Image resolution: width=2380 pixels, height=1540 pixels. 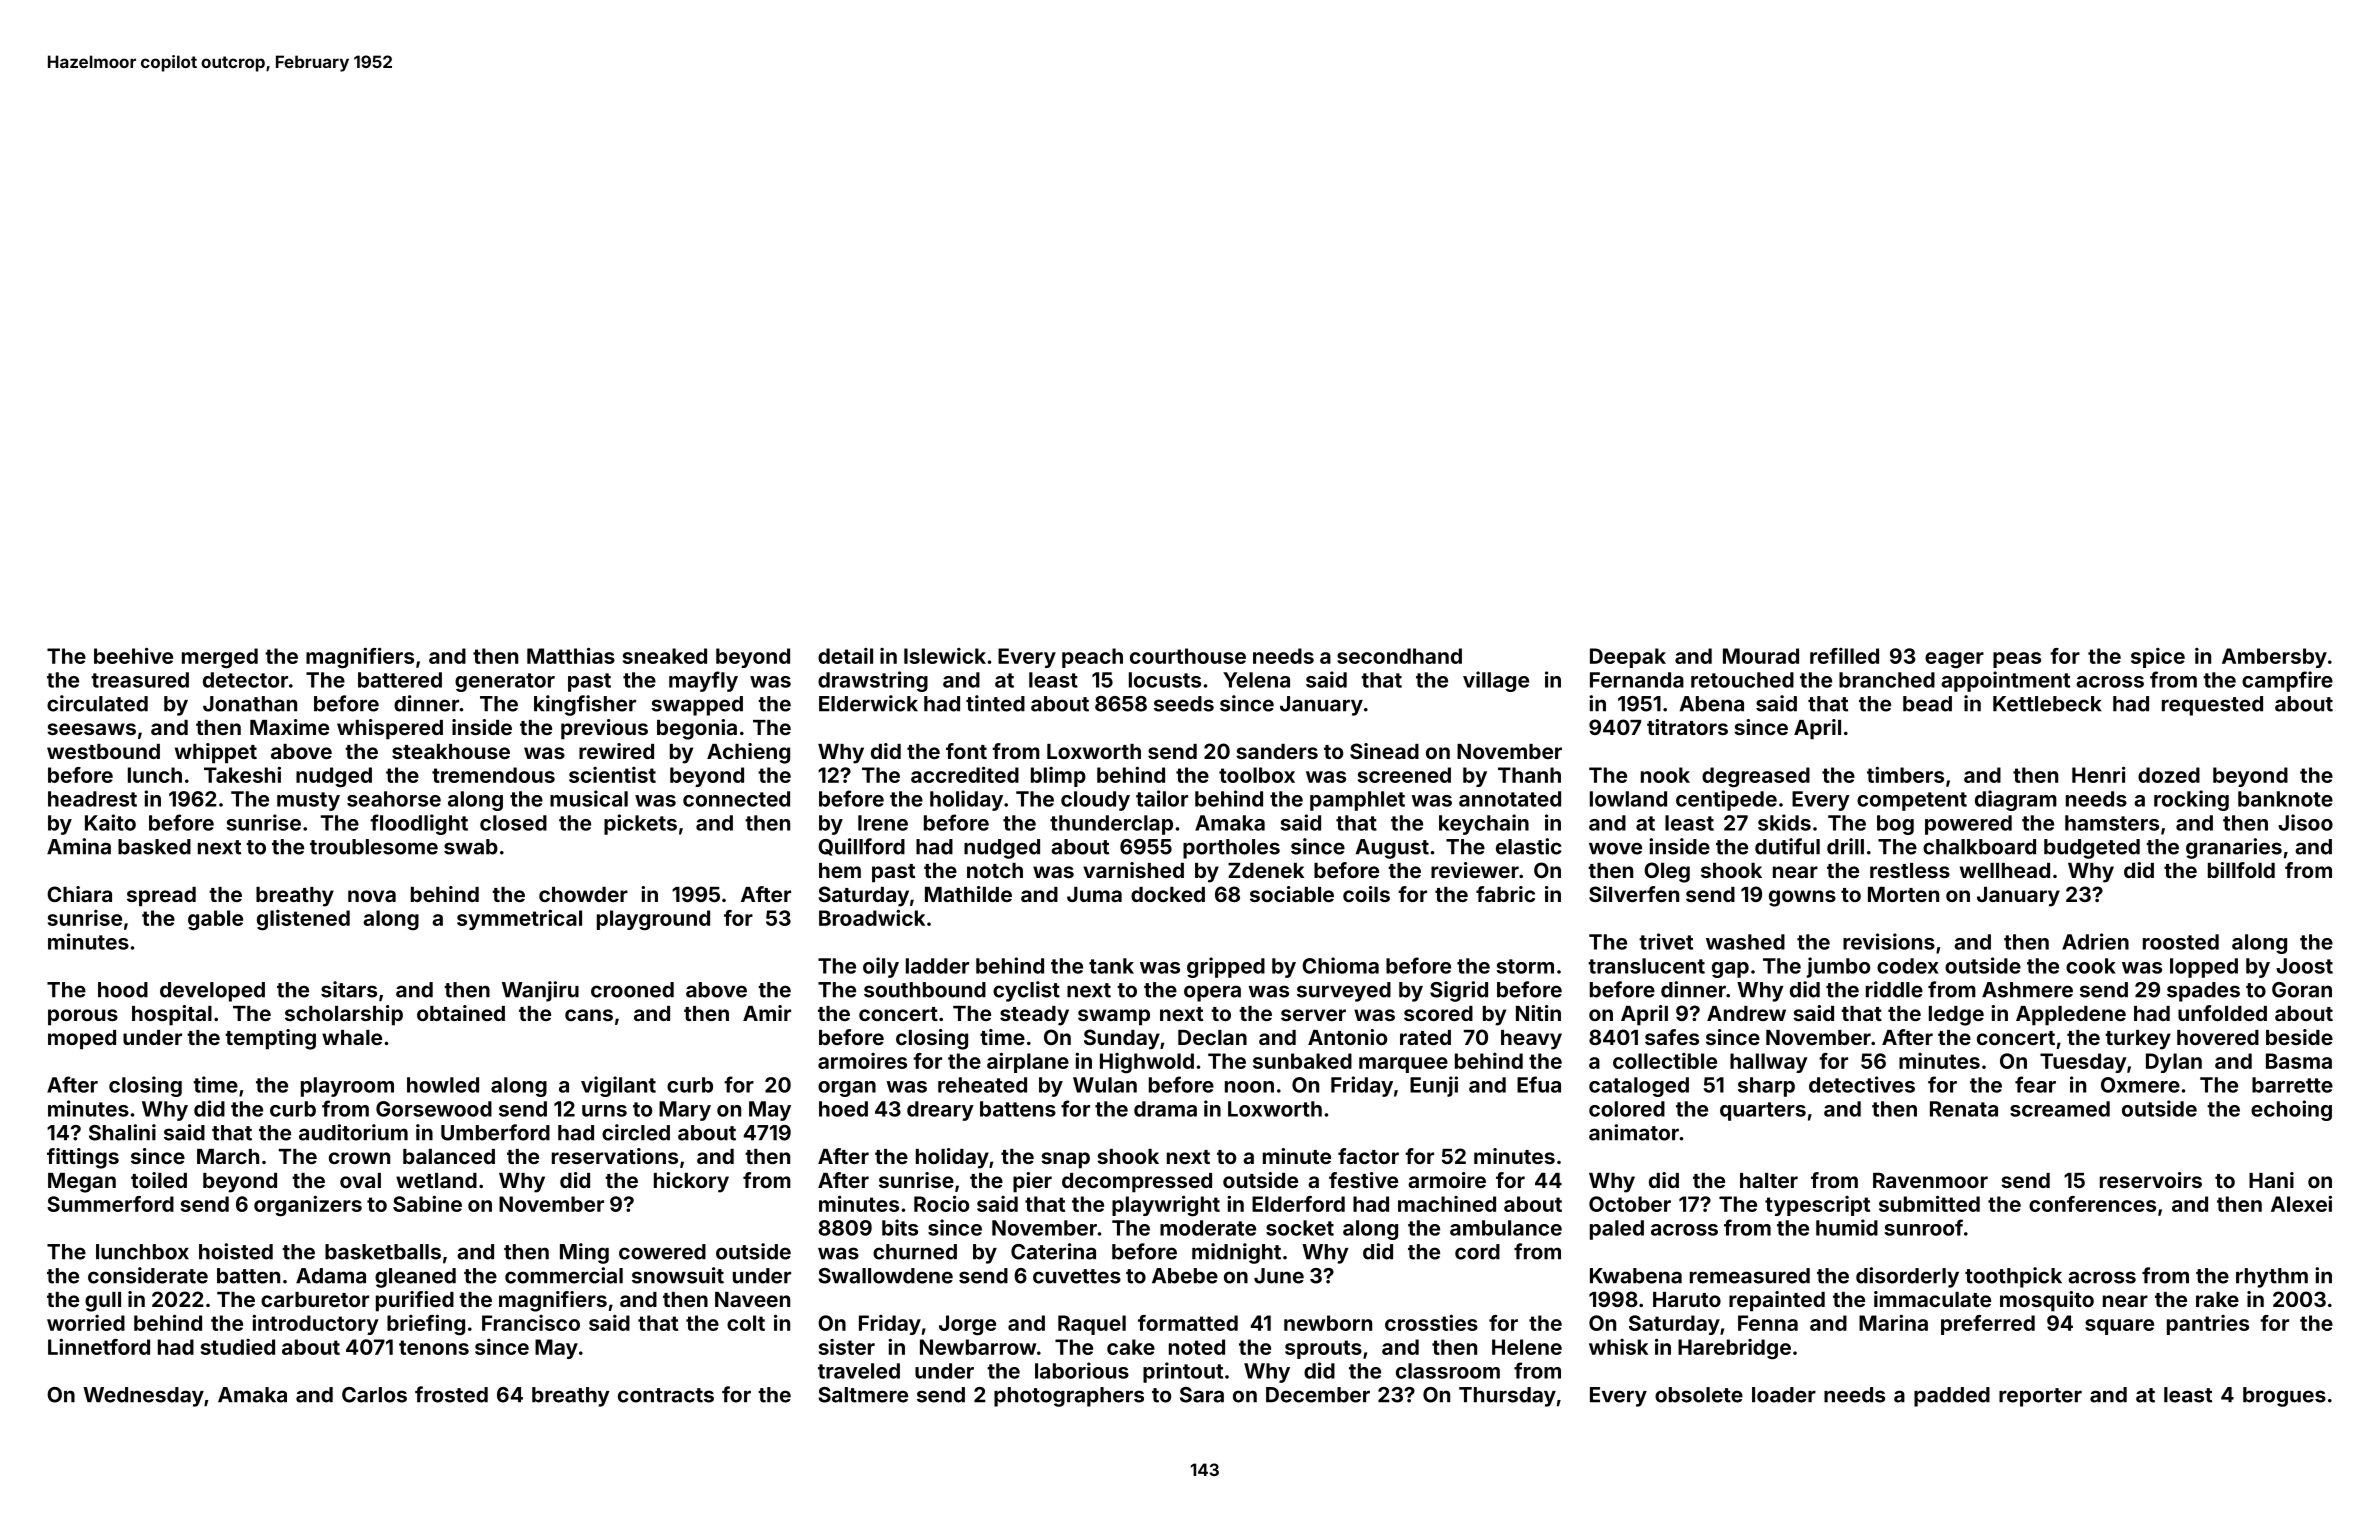 I want to click on brogues, so click(x=2284, y=1397).
